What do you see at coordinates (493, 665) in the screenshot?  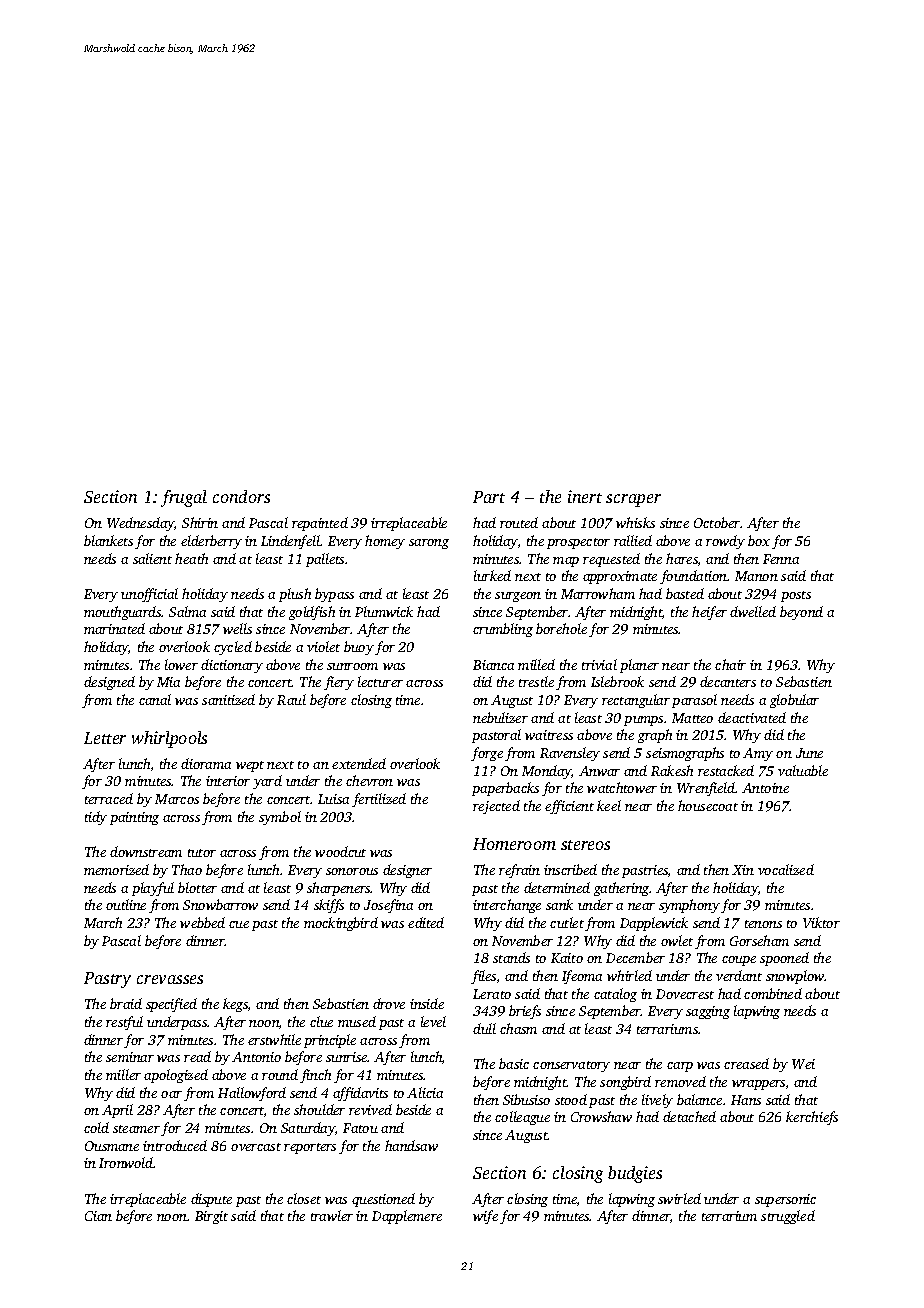 I see `Bianca` at bounding box center [493, 665].
